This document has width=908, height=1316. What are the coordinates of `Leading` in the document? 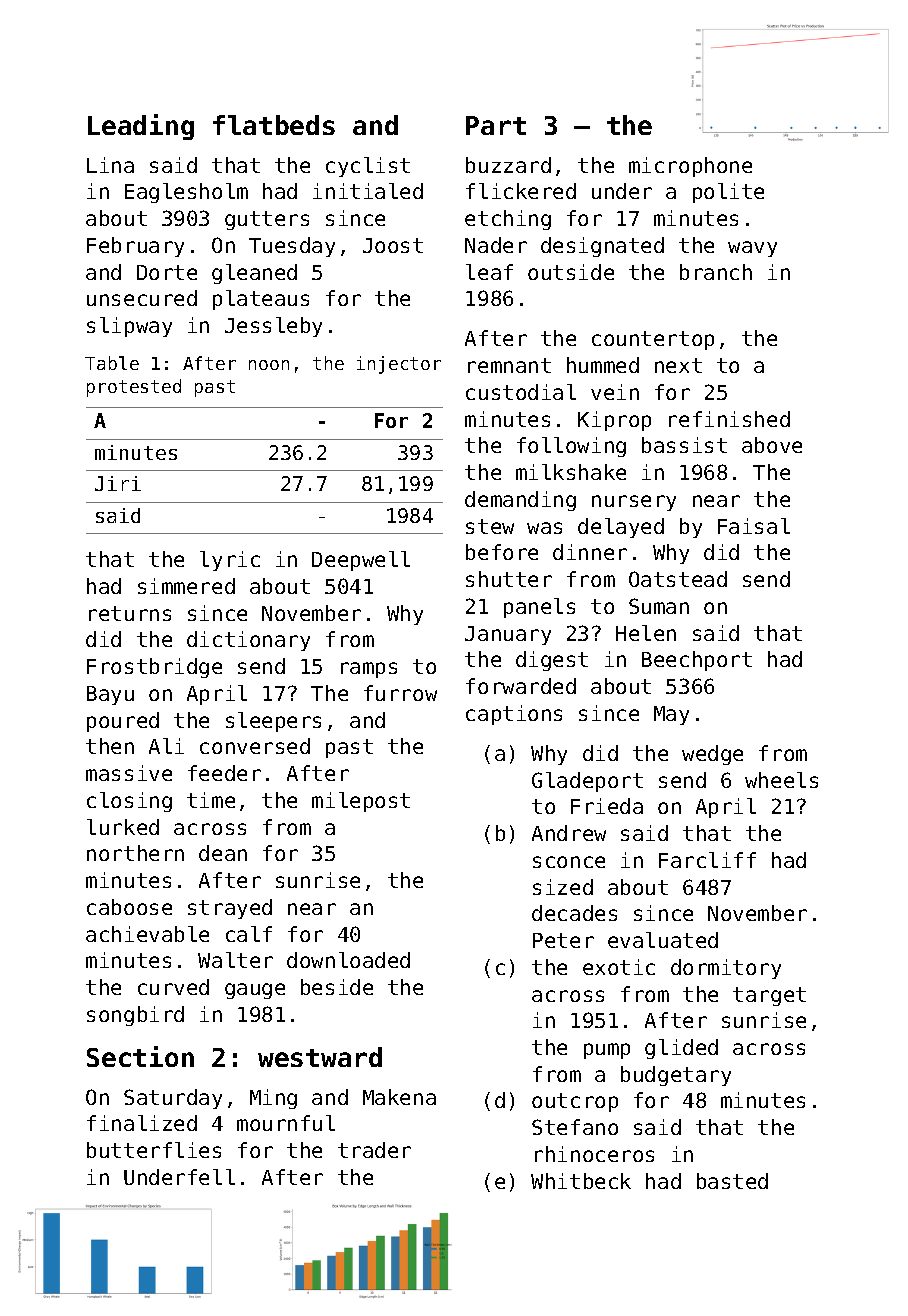 It's located at (141, 127).
